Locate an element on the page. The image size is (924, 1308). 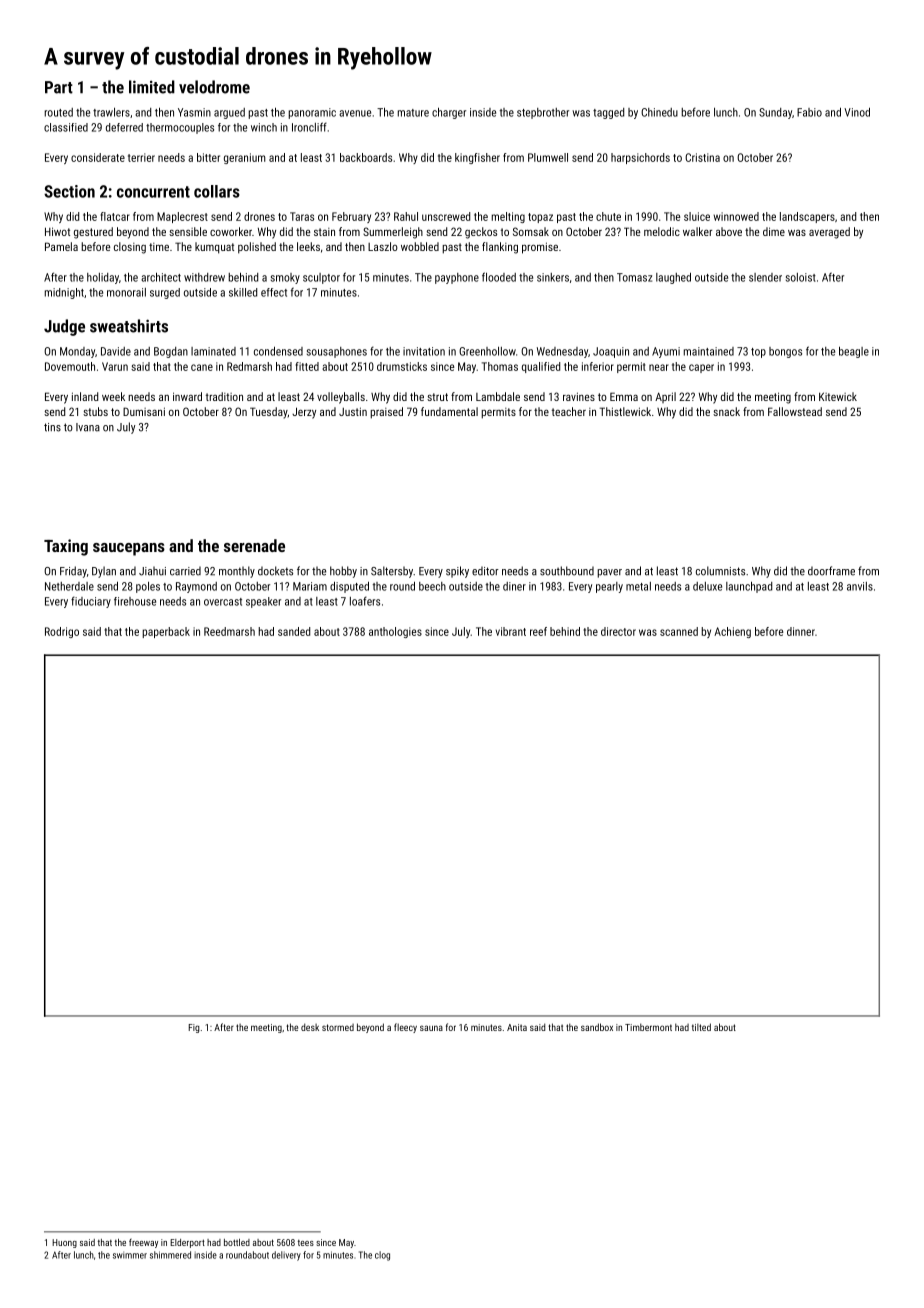
avenue is located at coordinates (355, 113).
